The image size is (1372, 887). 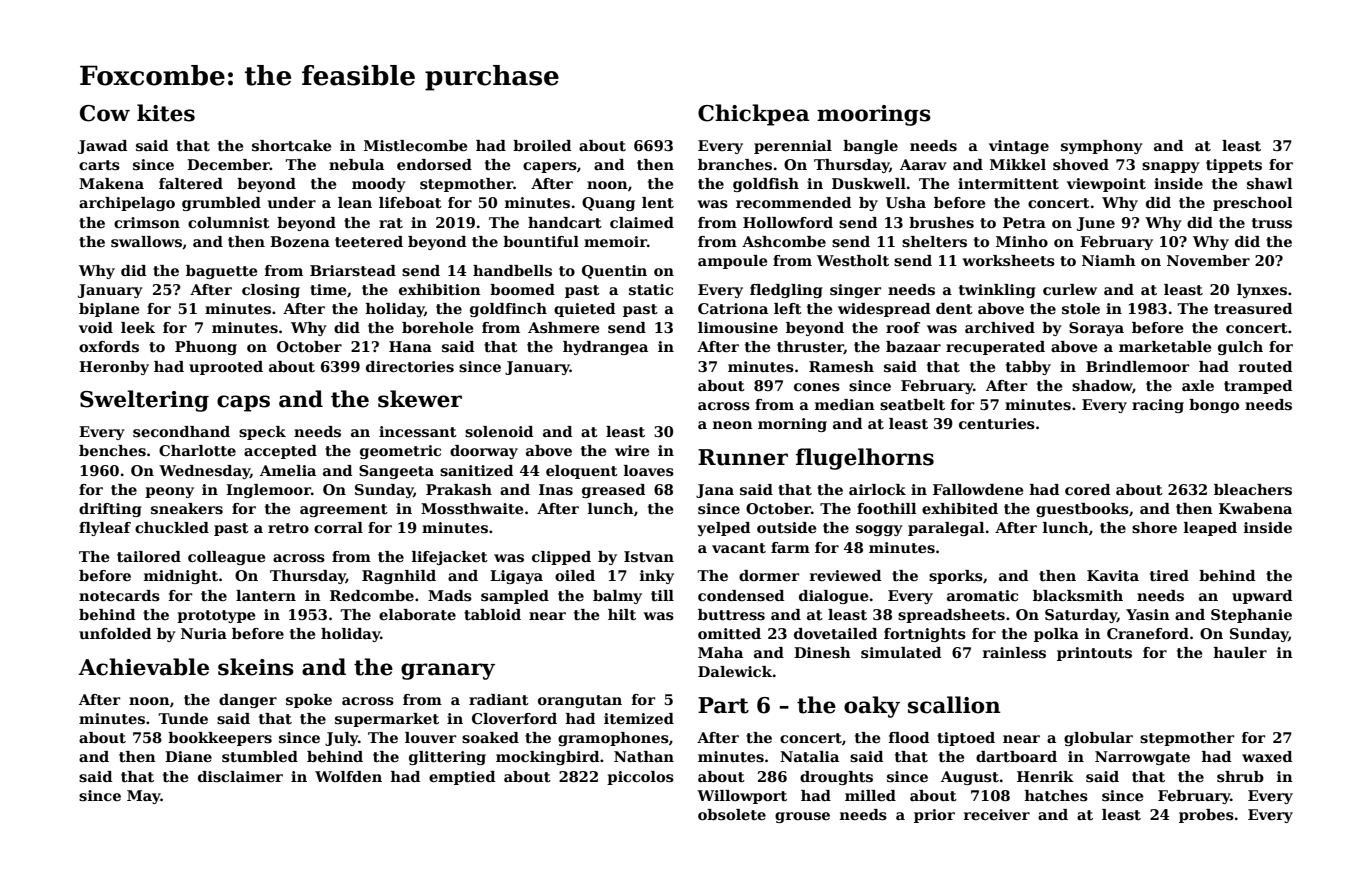 I want to click on prototype, so click(x=216, y=616).
